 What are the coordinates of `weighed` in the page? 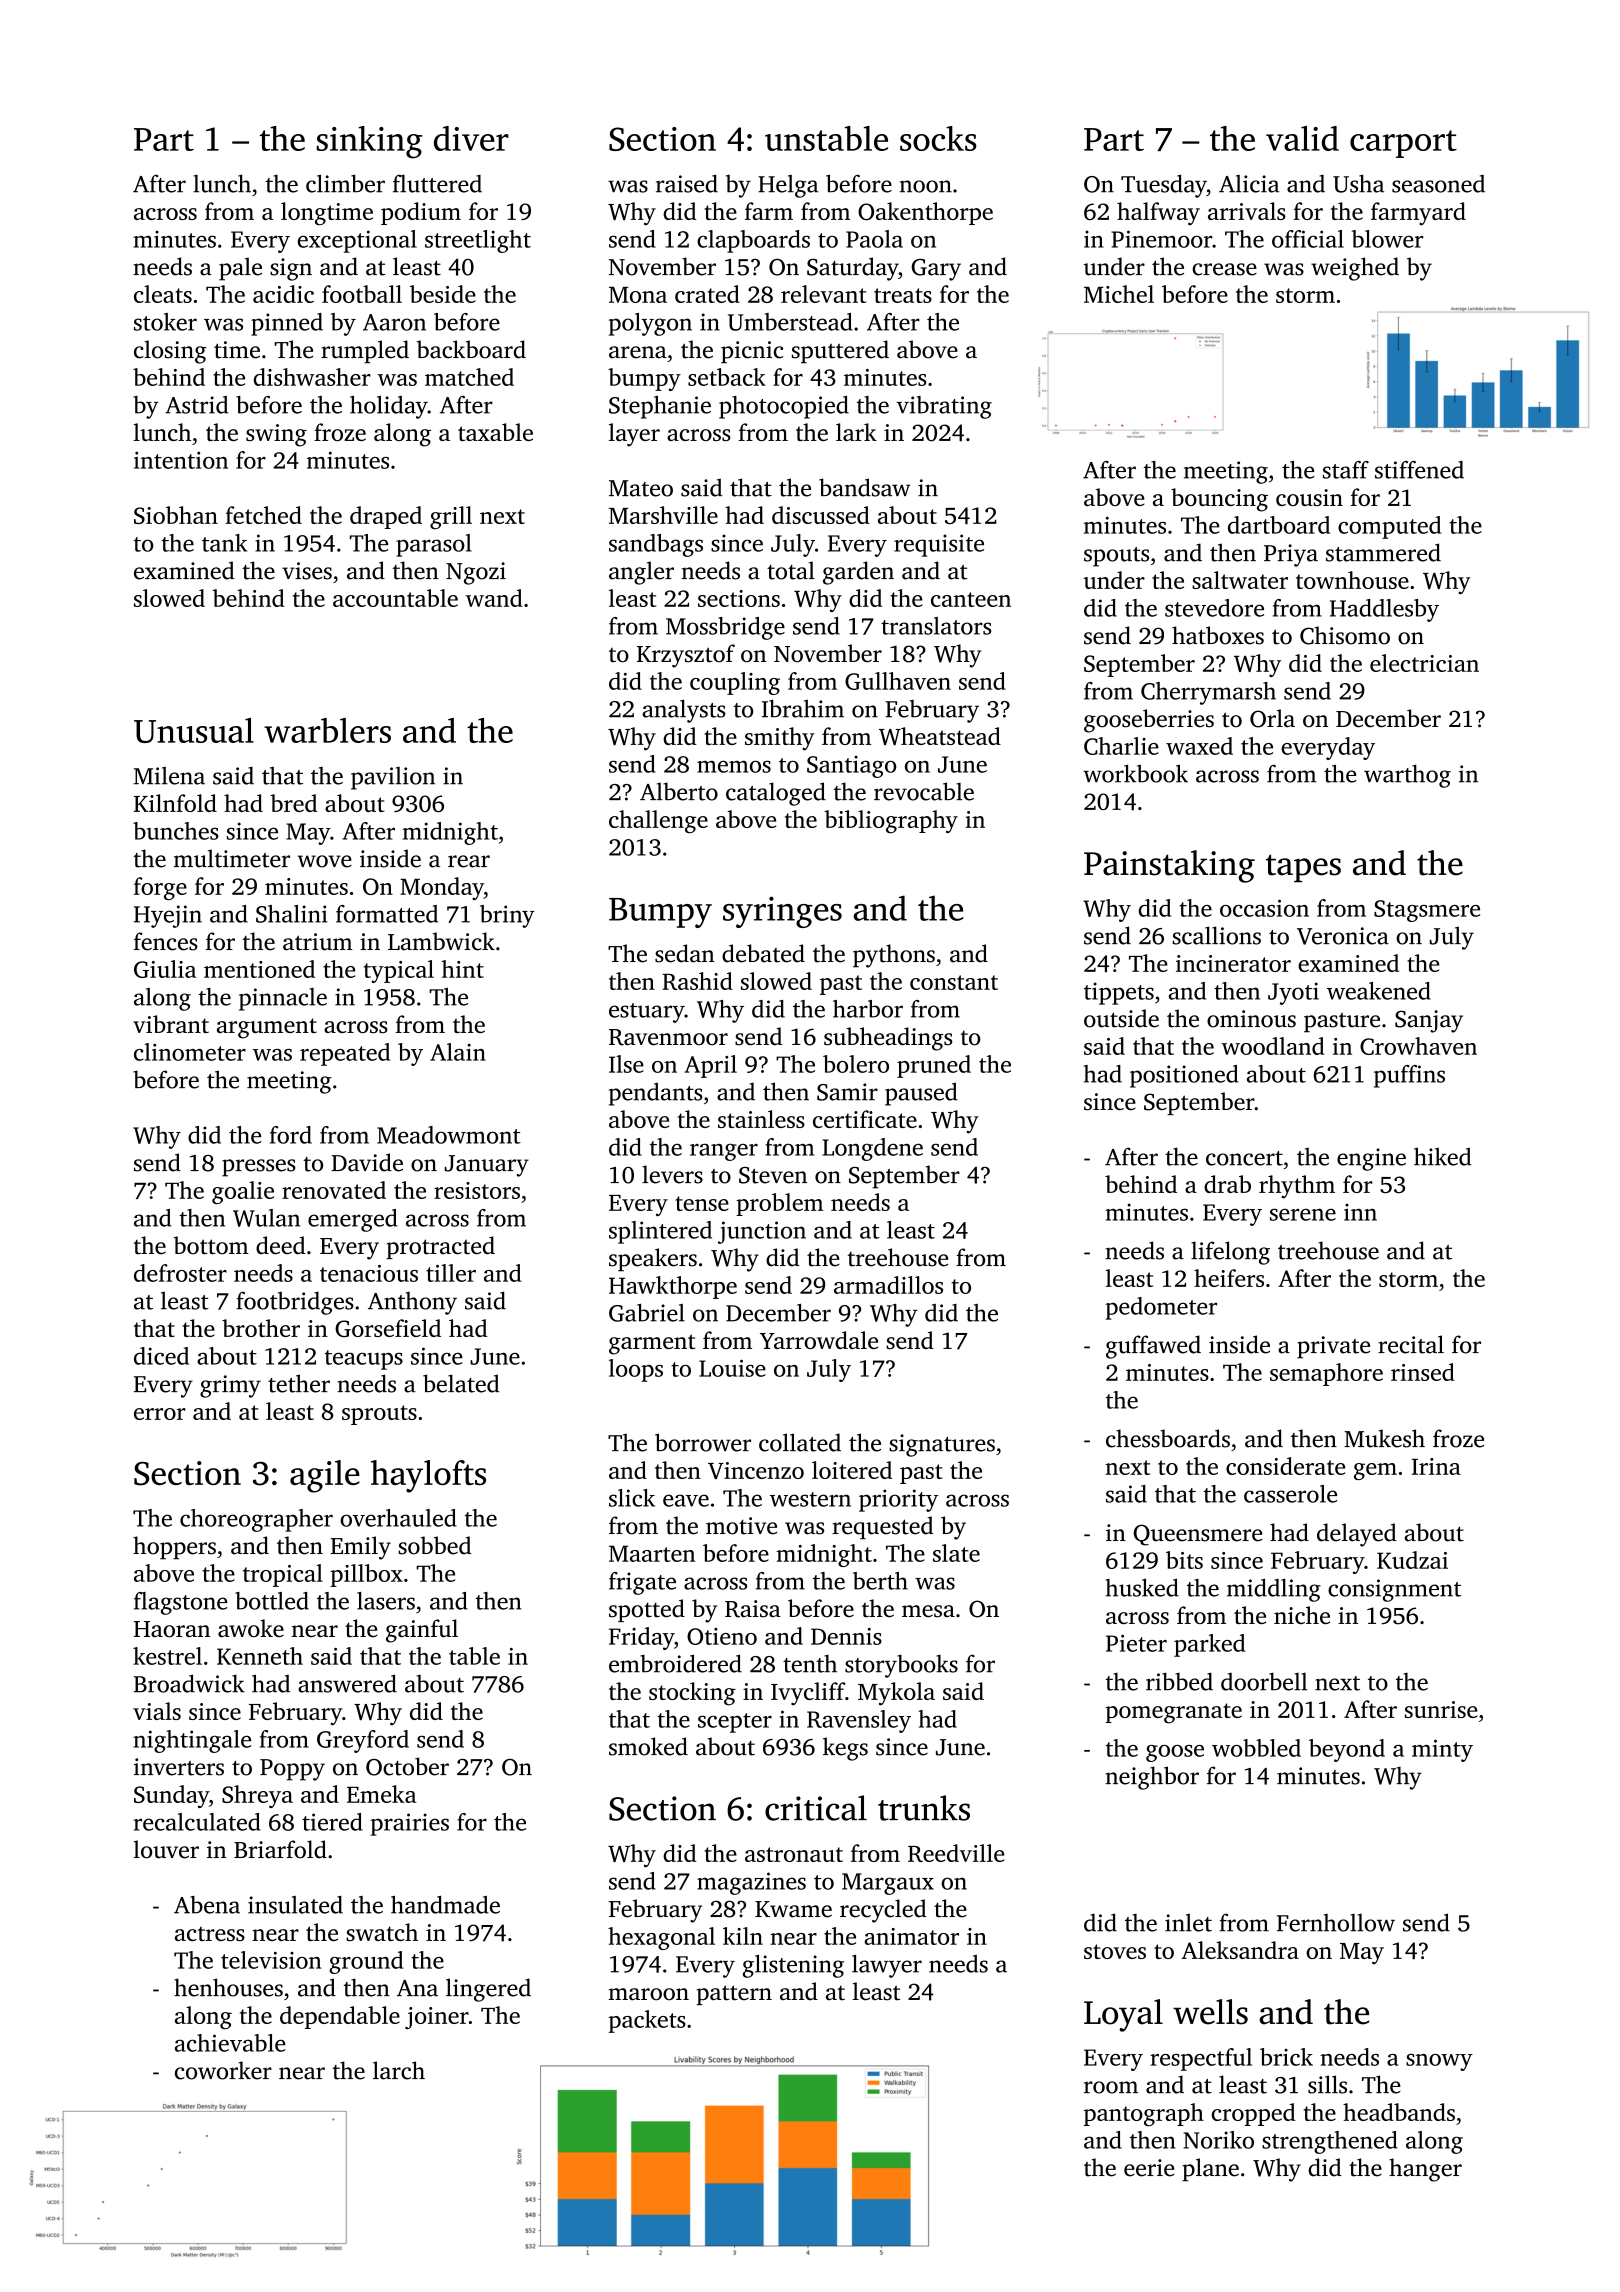 It's located at (1355, 269).
